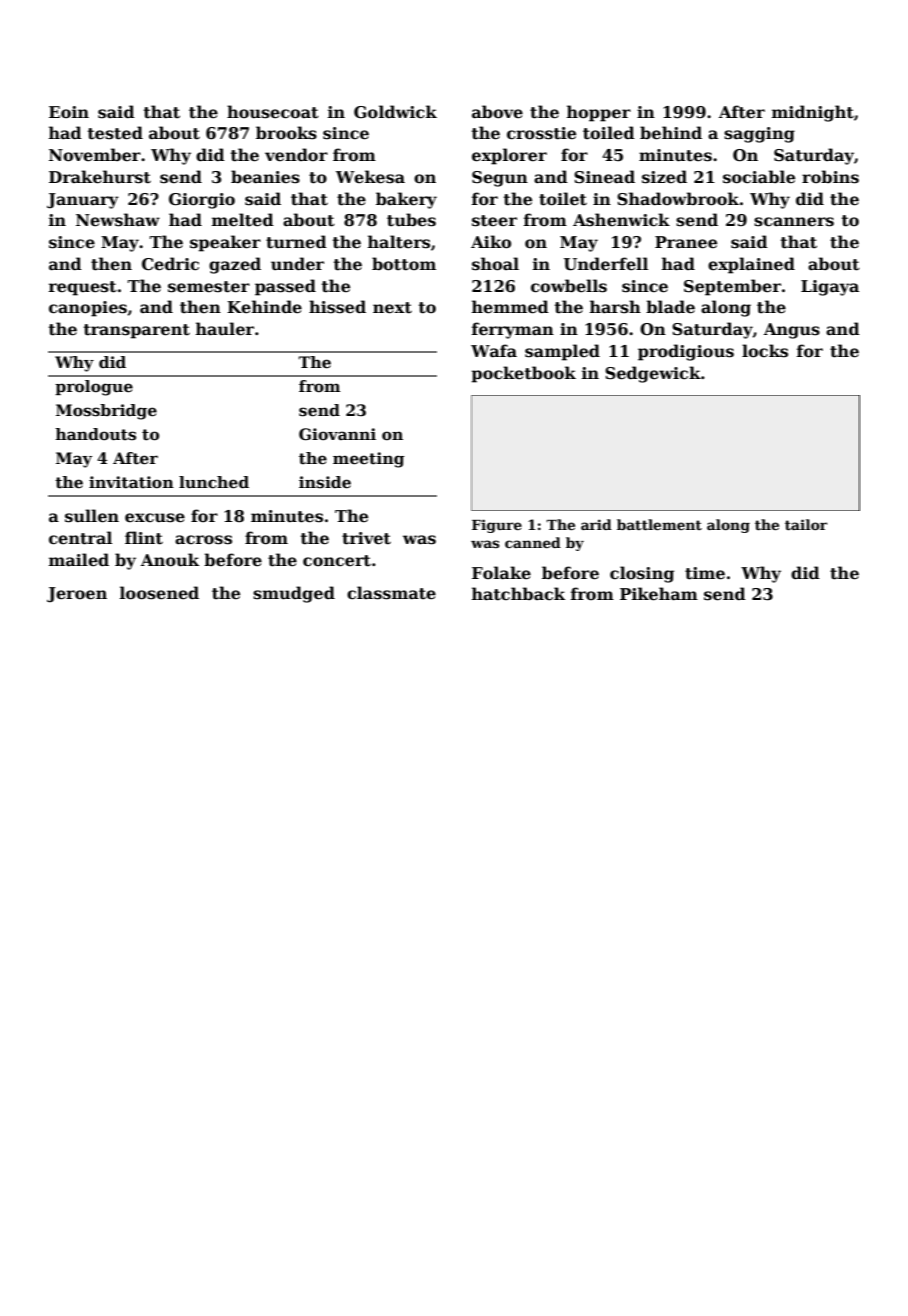 Image resolution: width=908 pixels, height=1316 pixels. I want to click on transparent, so click(137, 331).
